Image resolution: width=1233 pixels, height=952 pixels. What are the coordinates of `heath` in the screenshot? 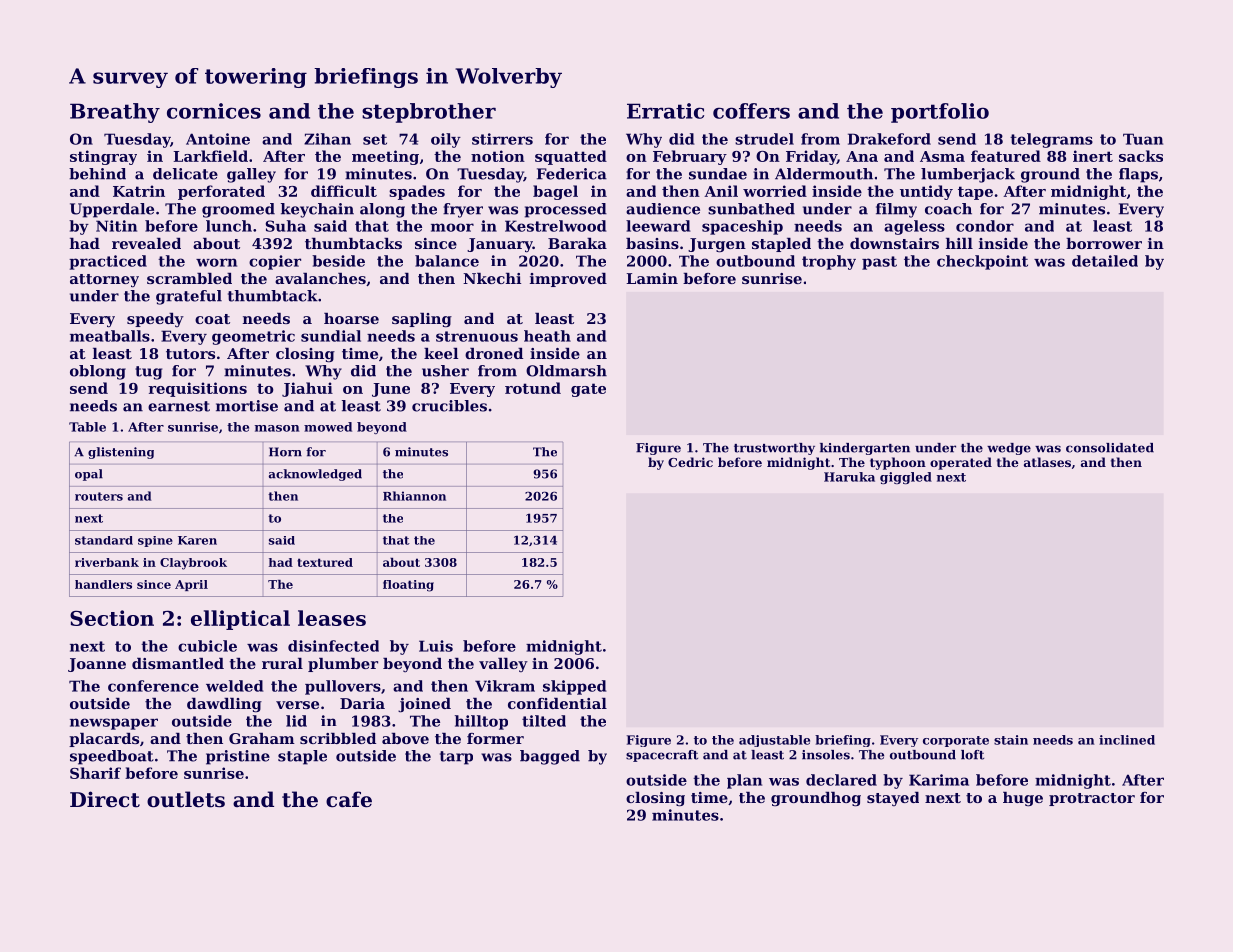 It's located at (547, 336).
